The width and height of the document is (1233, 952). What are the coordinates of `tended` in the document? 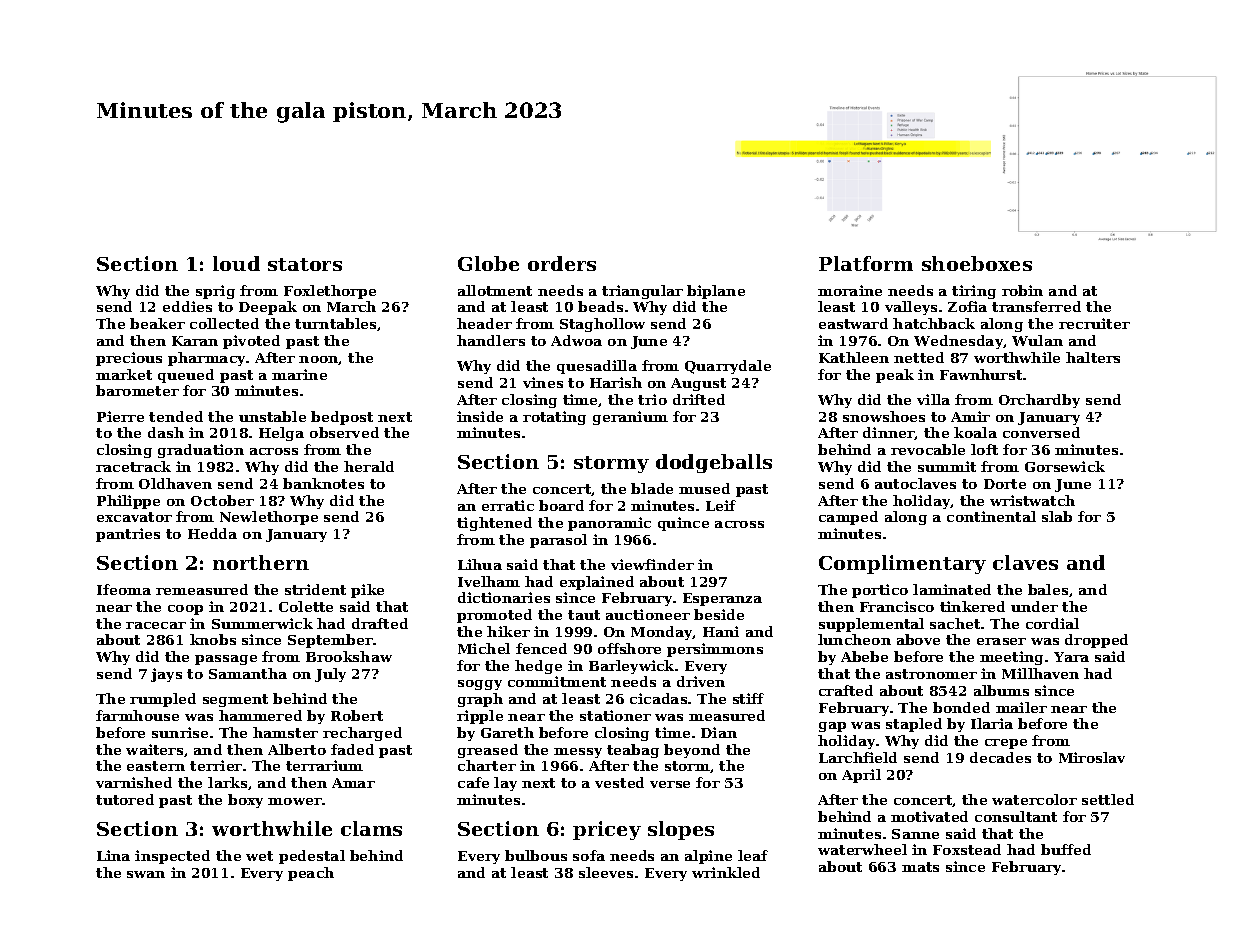 It's located at (176, 416).
